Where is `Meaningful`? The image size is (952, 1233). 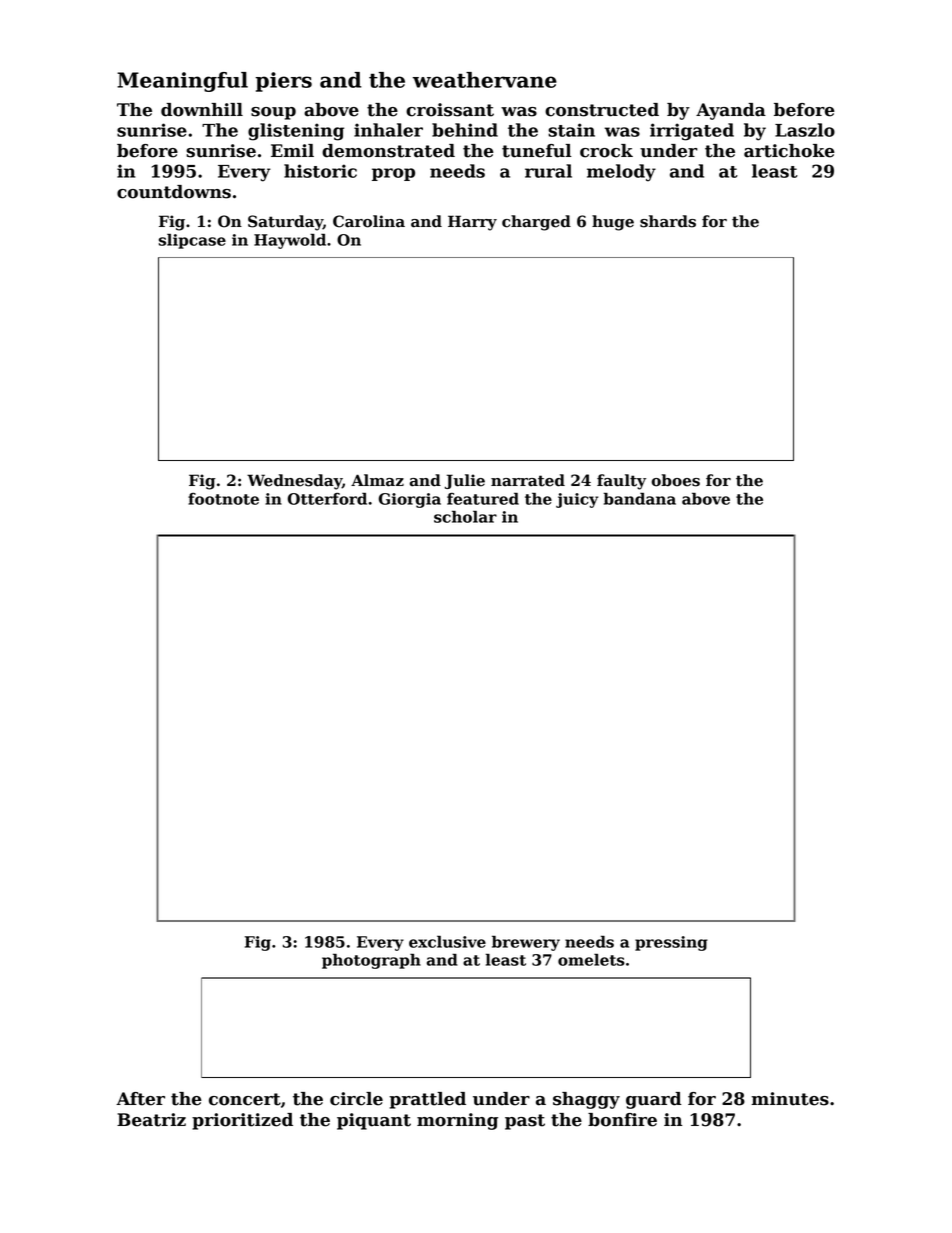 Meaningful is located at coordinates (182, 82).
